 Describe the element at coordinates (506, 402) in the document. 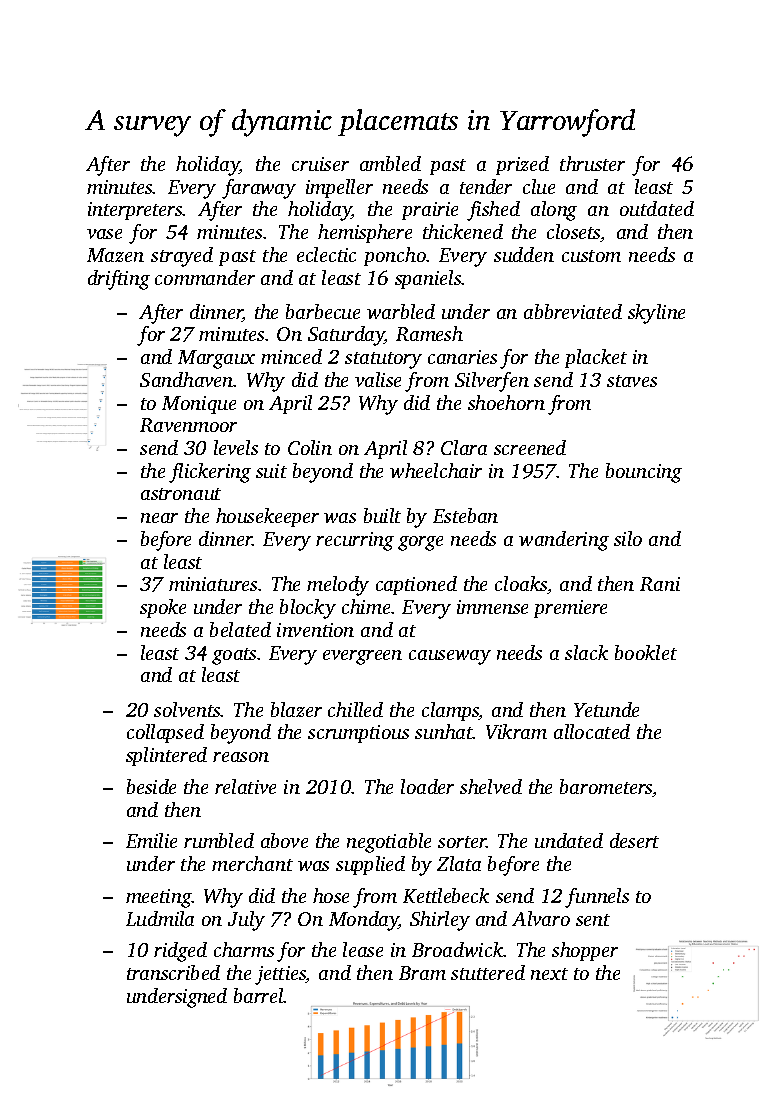

I see `shoehorn` at that location.
